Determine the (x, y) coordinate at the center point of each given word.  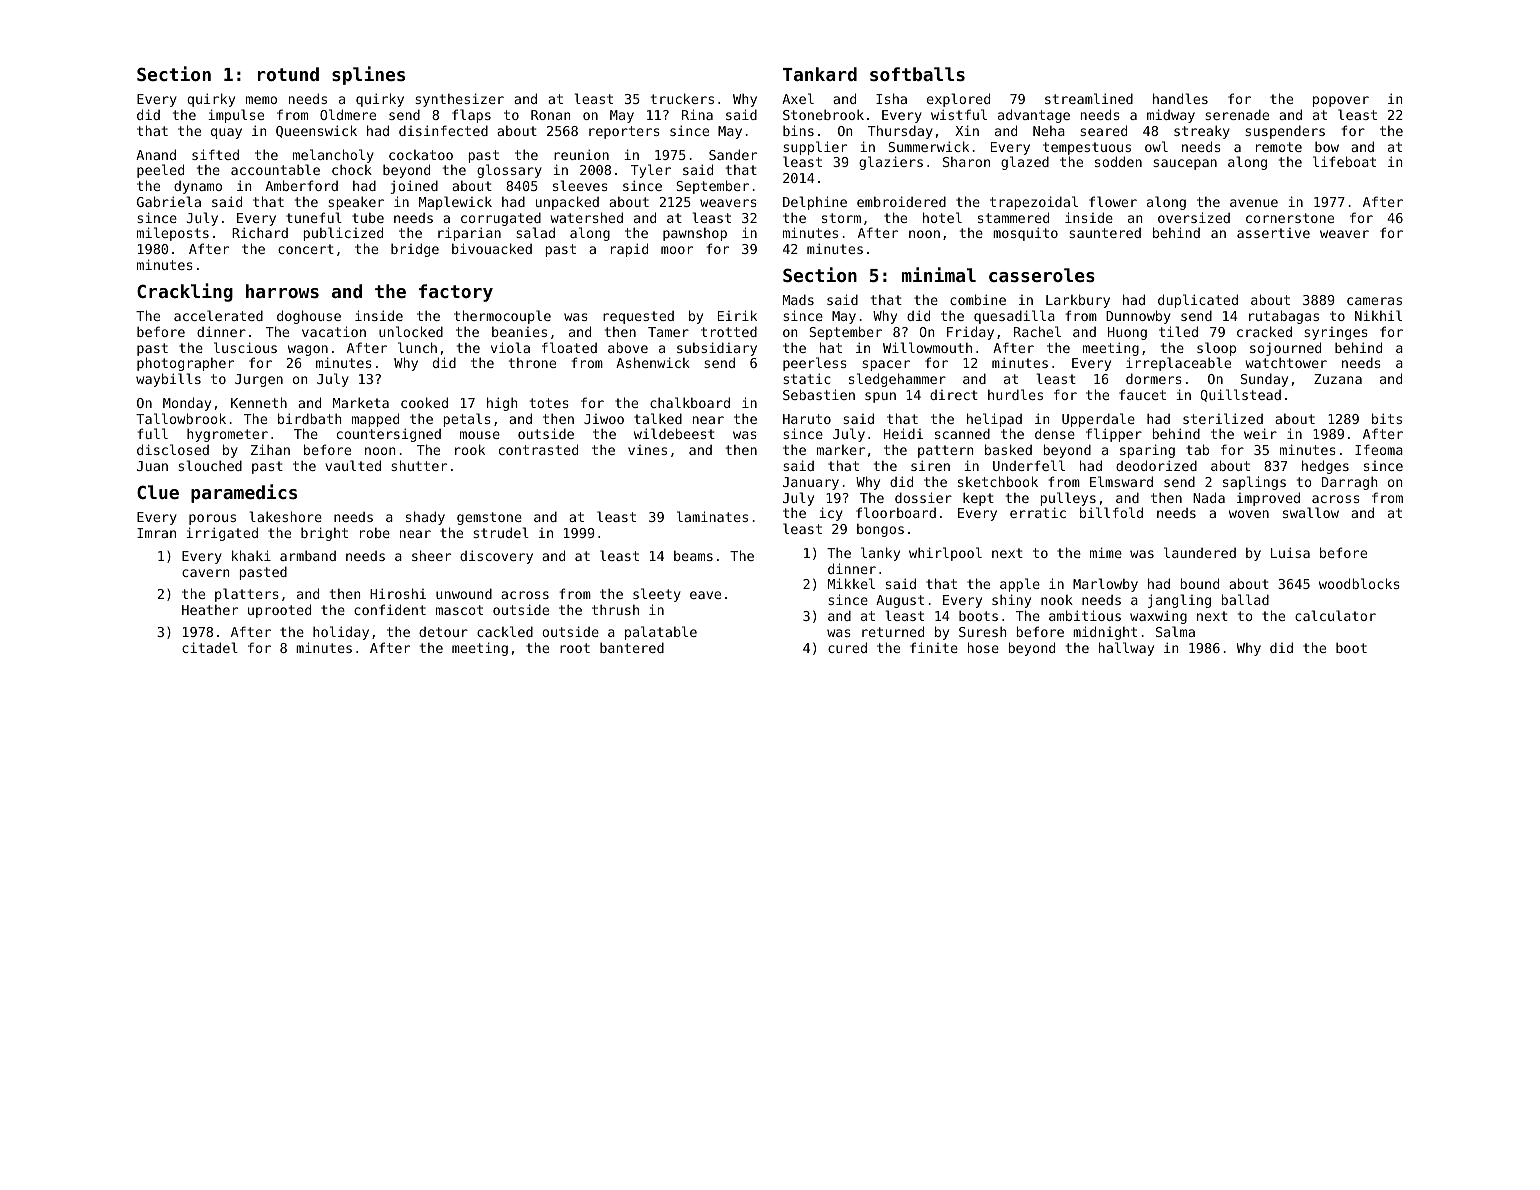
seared (1103, 130)
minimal (939, 274)
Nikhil (1378, 315)
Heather (210, 610)
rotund (288, 74)
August (900, 601)
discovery (496, 557)
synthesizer (459, 100)
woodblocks (1359, 583)
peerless (815, 364)
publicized (343, 234)
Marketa (361, 402)
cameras (1374, 301)
